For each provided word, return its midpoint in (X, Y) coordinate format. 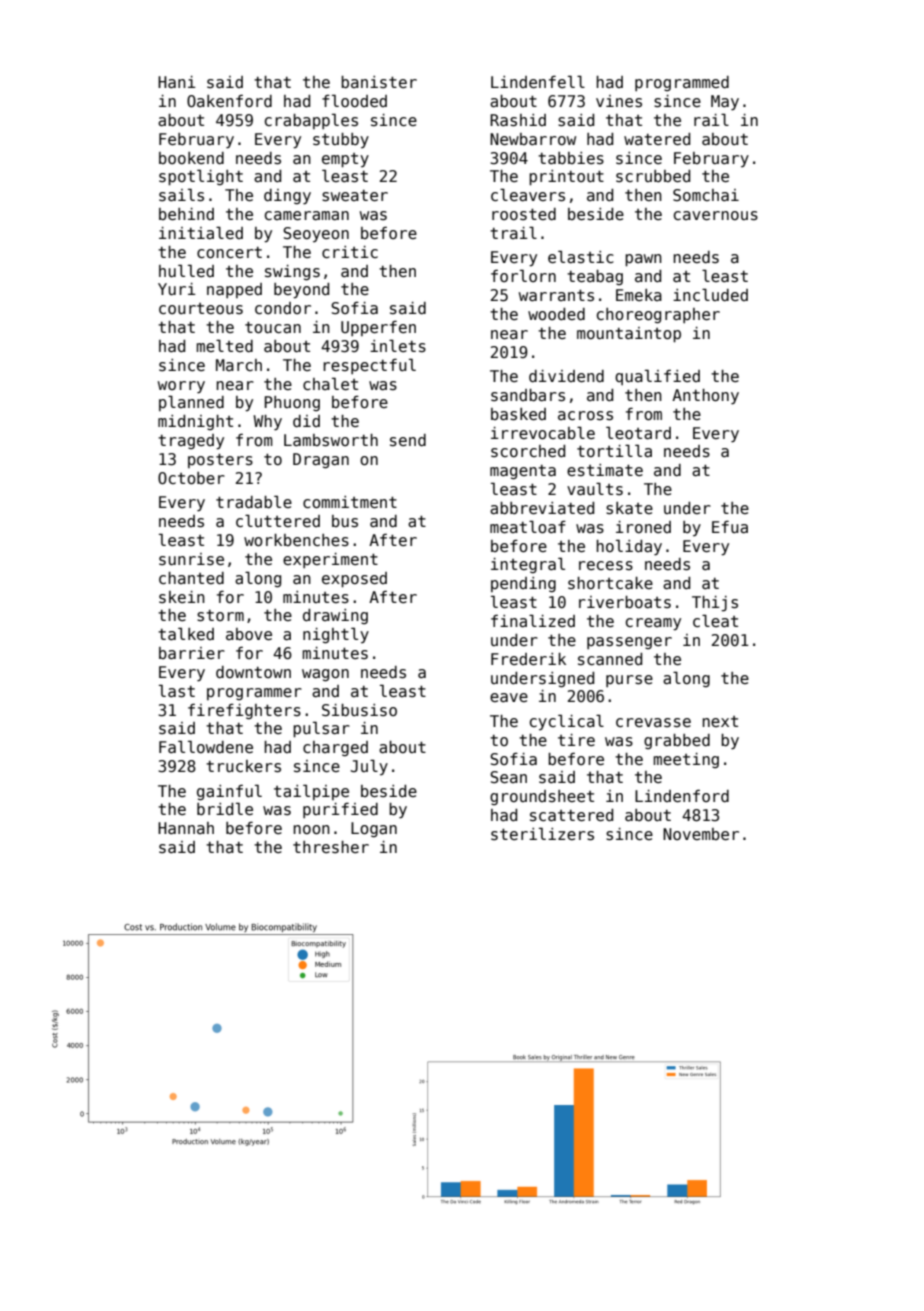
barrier (192, 653)
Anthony (705, 397)
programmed (682, 83)
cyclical (567, 722)
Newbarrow (533, 139)
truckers (243, 766)
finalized (533, 620)
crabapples (311, 121)
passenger (629, 643)
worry (181, 387)
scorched (528, 451)
